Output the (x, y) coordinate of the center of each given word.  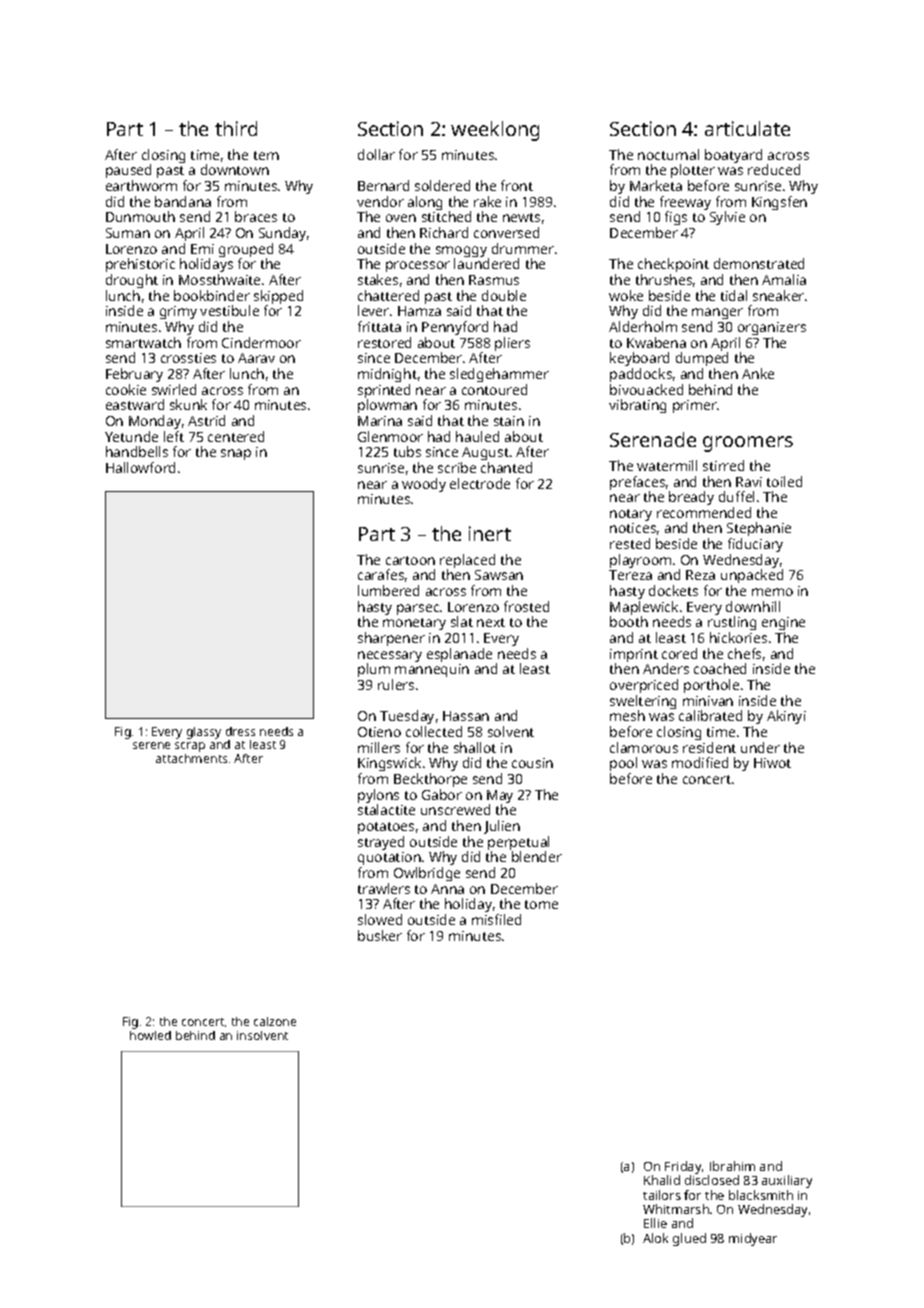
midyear (753, 1239)
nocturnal (668, 154)
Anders (666, 668)
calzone (275, 1021)
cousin (532, 763)
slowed (380, 919)
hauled (477, 436)
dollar (376, 154)
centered (236, 436)
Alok (655, 1238)
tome (541, 904)
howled (150, 1035)
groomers (748, 444)
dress (240, 731)
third (236, 128)
